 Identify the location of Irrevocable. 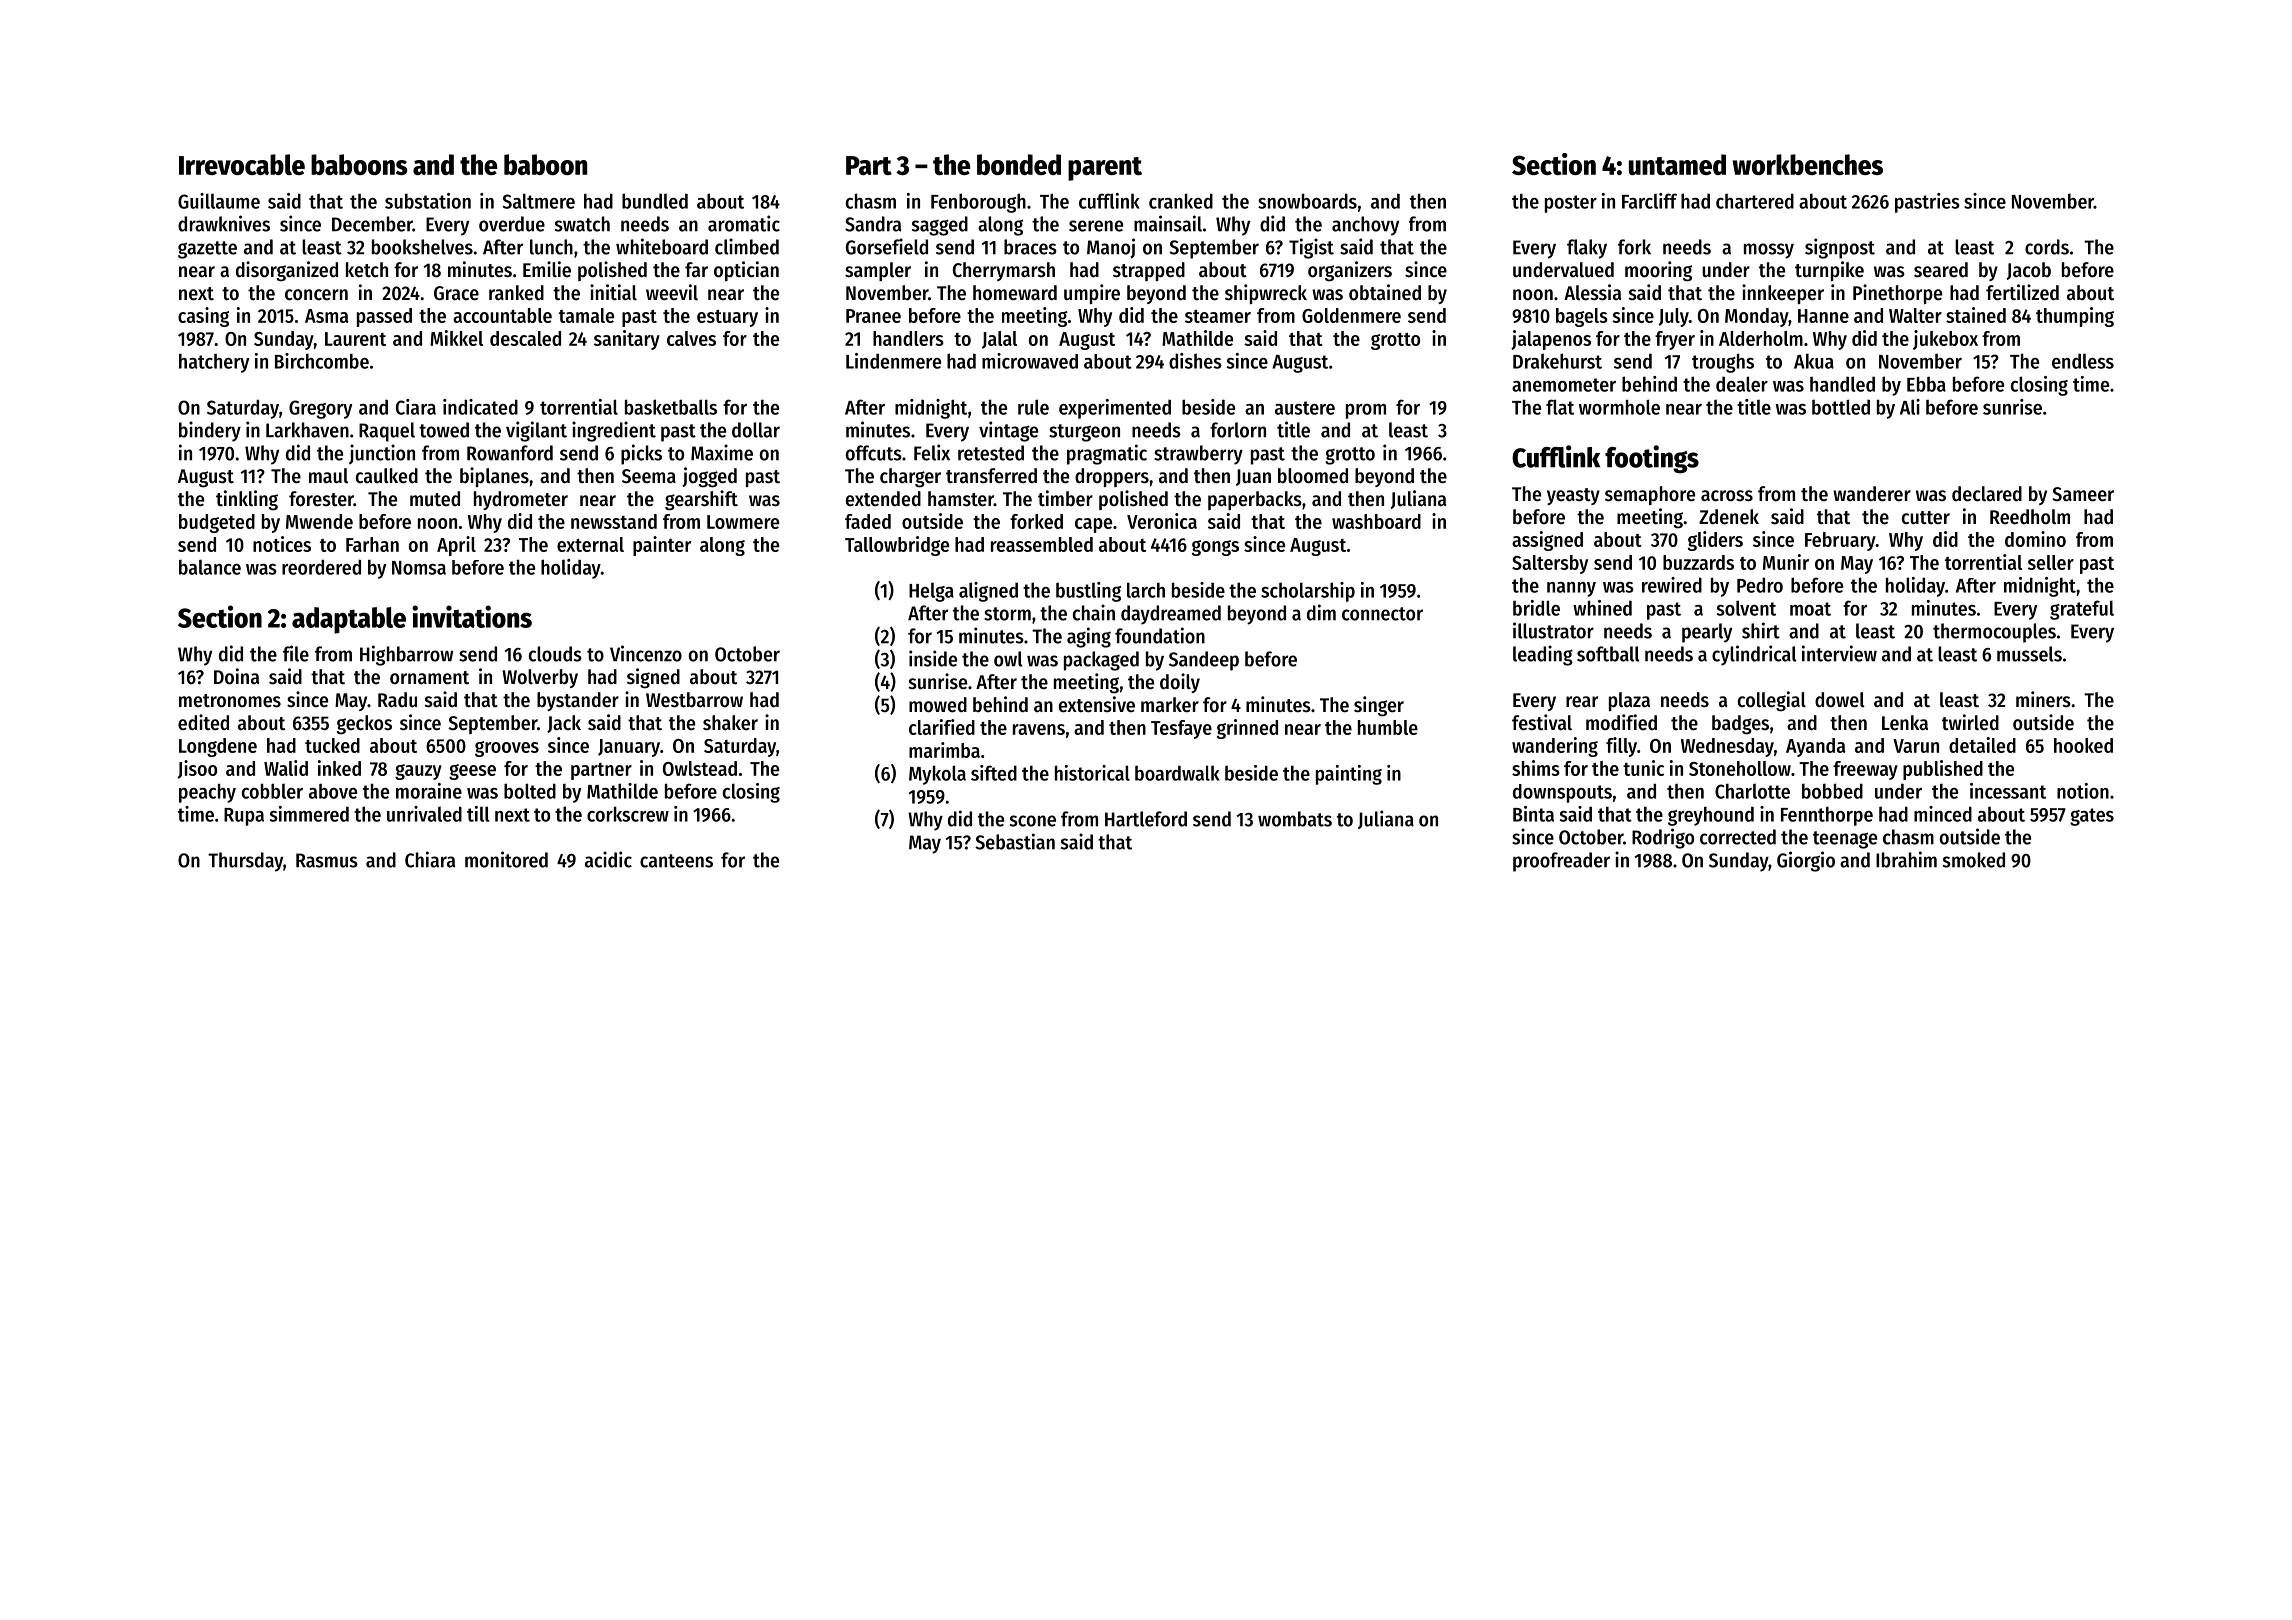
(242, 164).
